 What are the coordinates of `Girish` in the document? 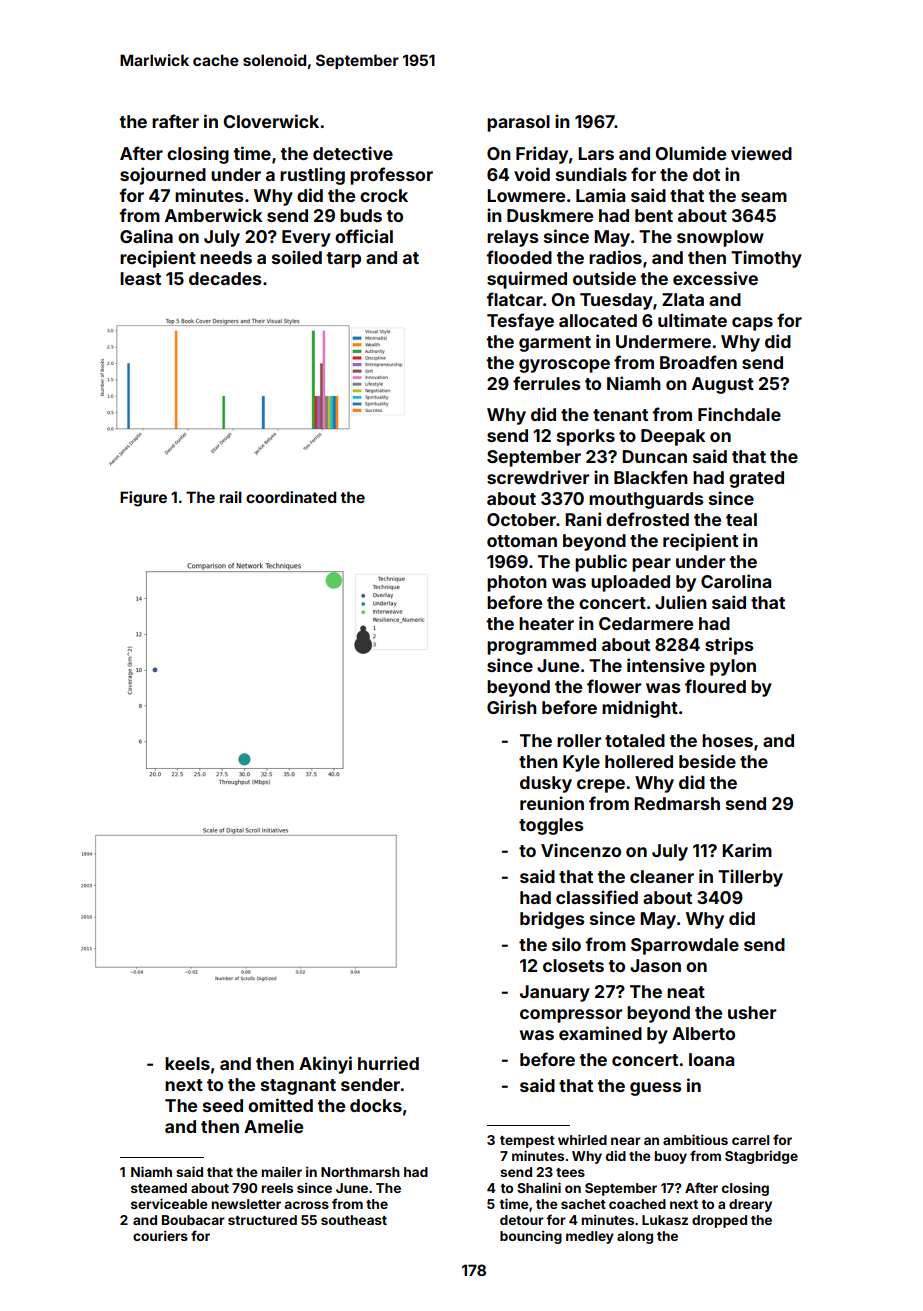 It's located at (512, 707).
